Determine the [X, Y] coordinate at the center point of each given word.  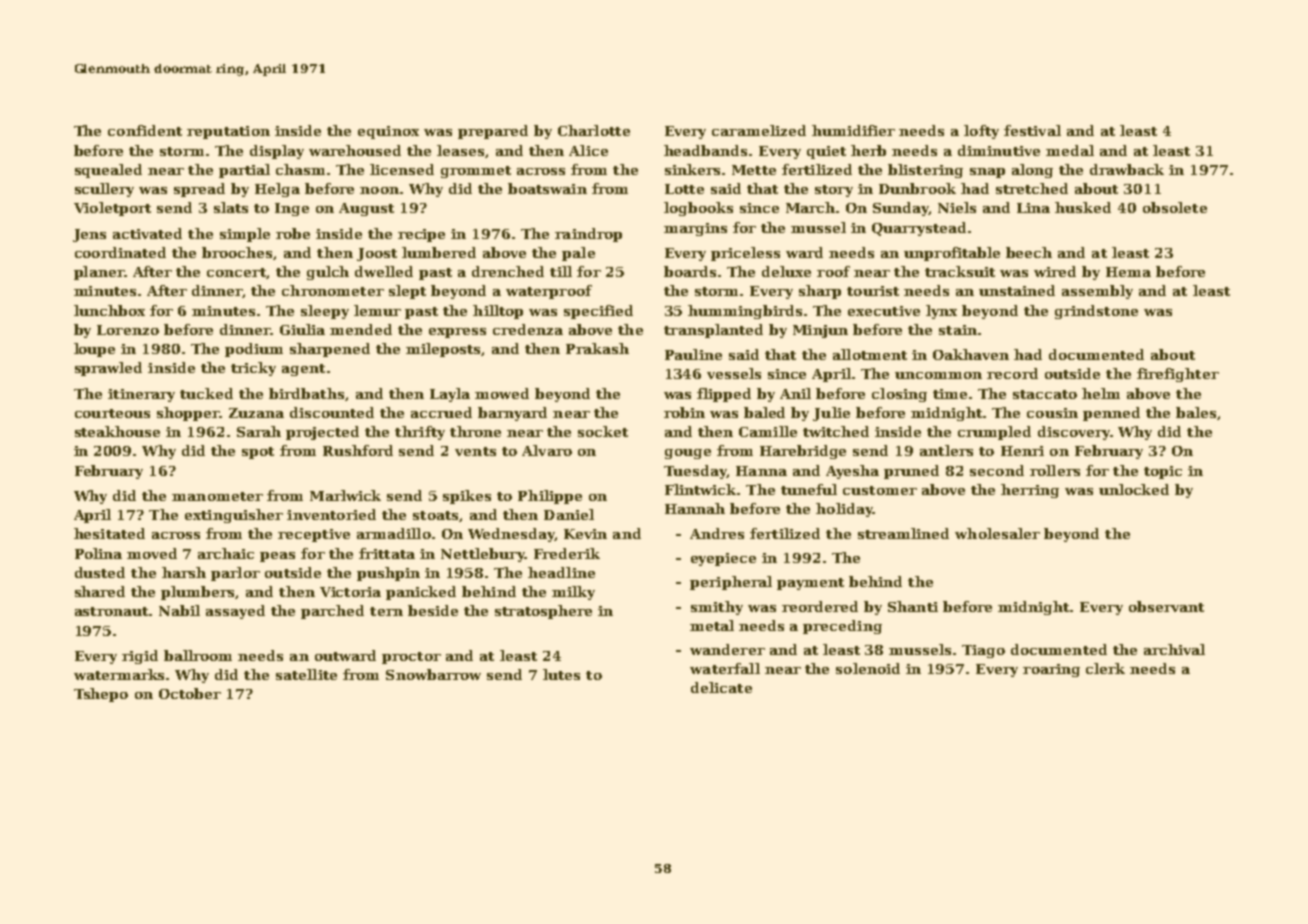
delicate [721, 687]
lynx [941, 312]
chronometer [333, 290]
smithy [717, 608]
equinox [388, 132]
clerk [1105, 668]
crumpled [994, 433]
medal [1070, 150]
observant [1166, 606]
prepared [493, 132]
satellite [306, 674]
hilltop [498, 312]
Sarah [259, 431]
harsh [184, 572]
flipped [724, 395]
